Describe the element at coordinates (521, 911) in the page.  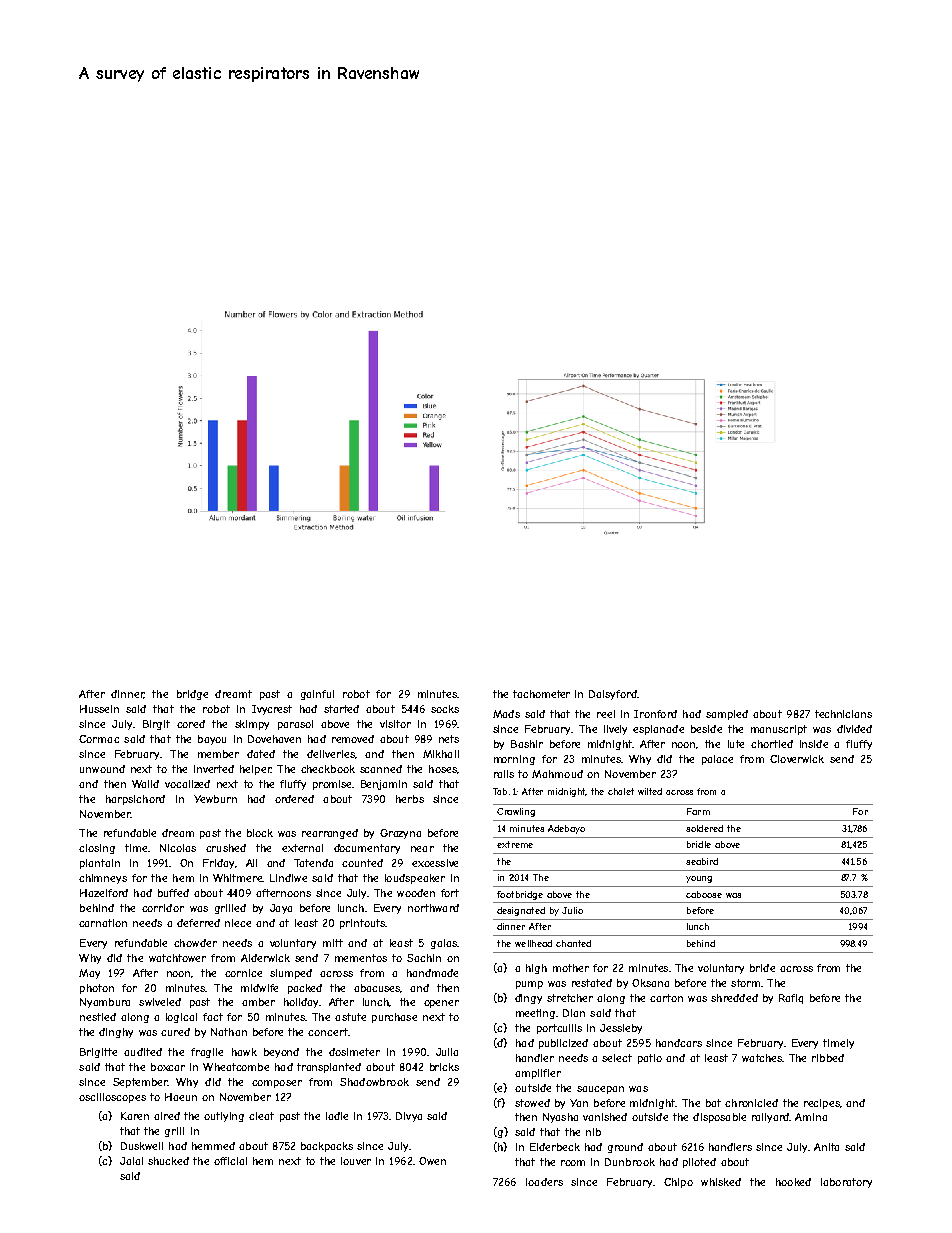
I see `designated` at that location.
